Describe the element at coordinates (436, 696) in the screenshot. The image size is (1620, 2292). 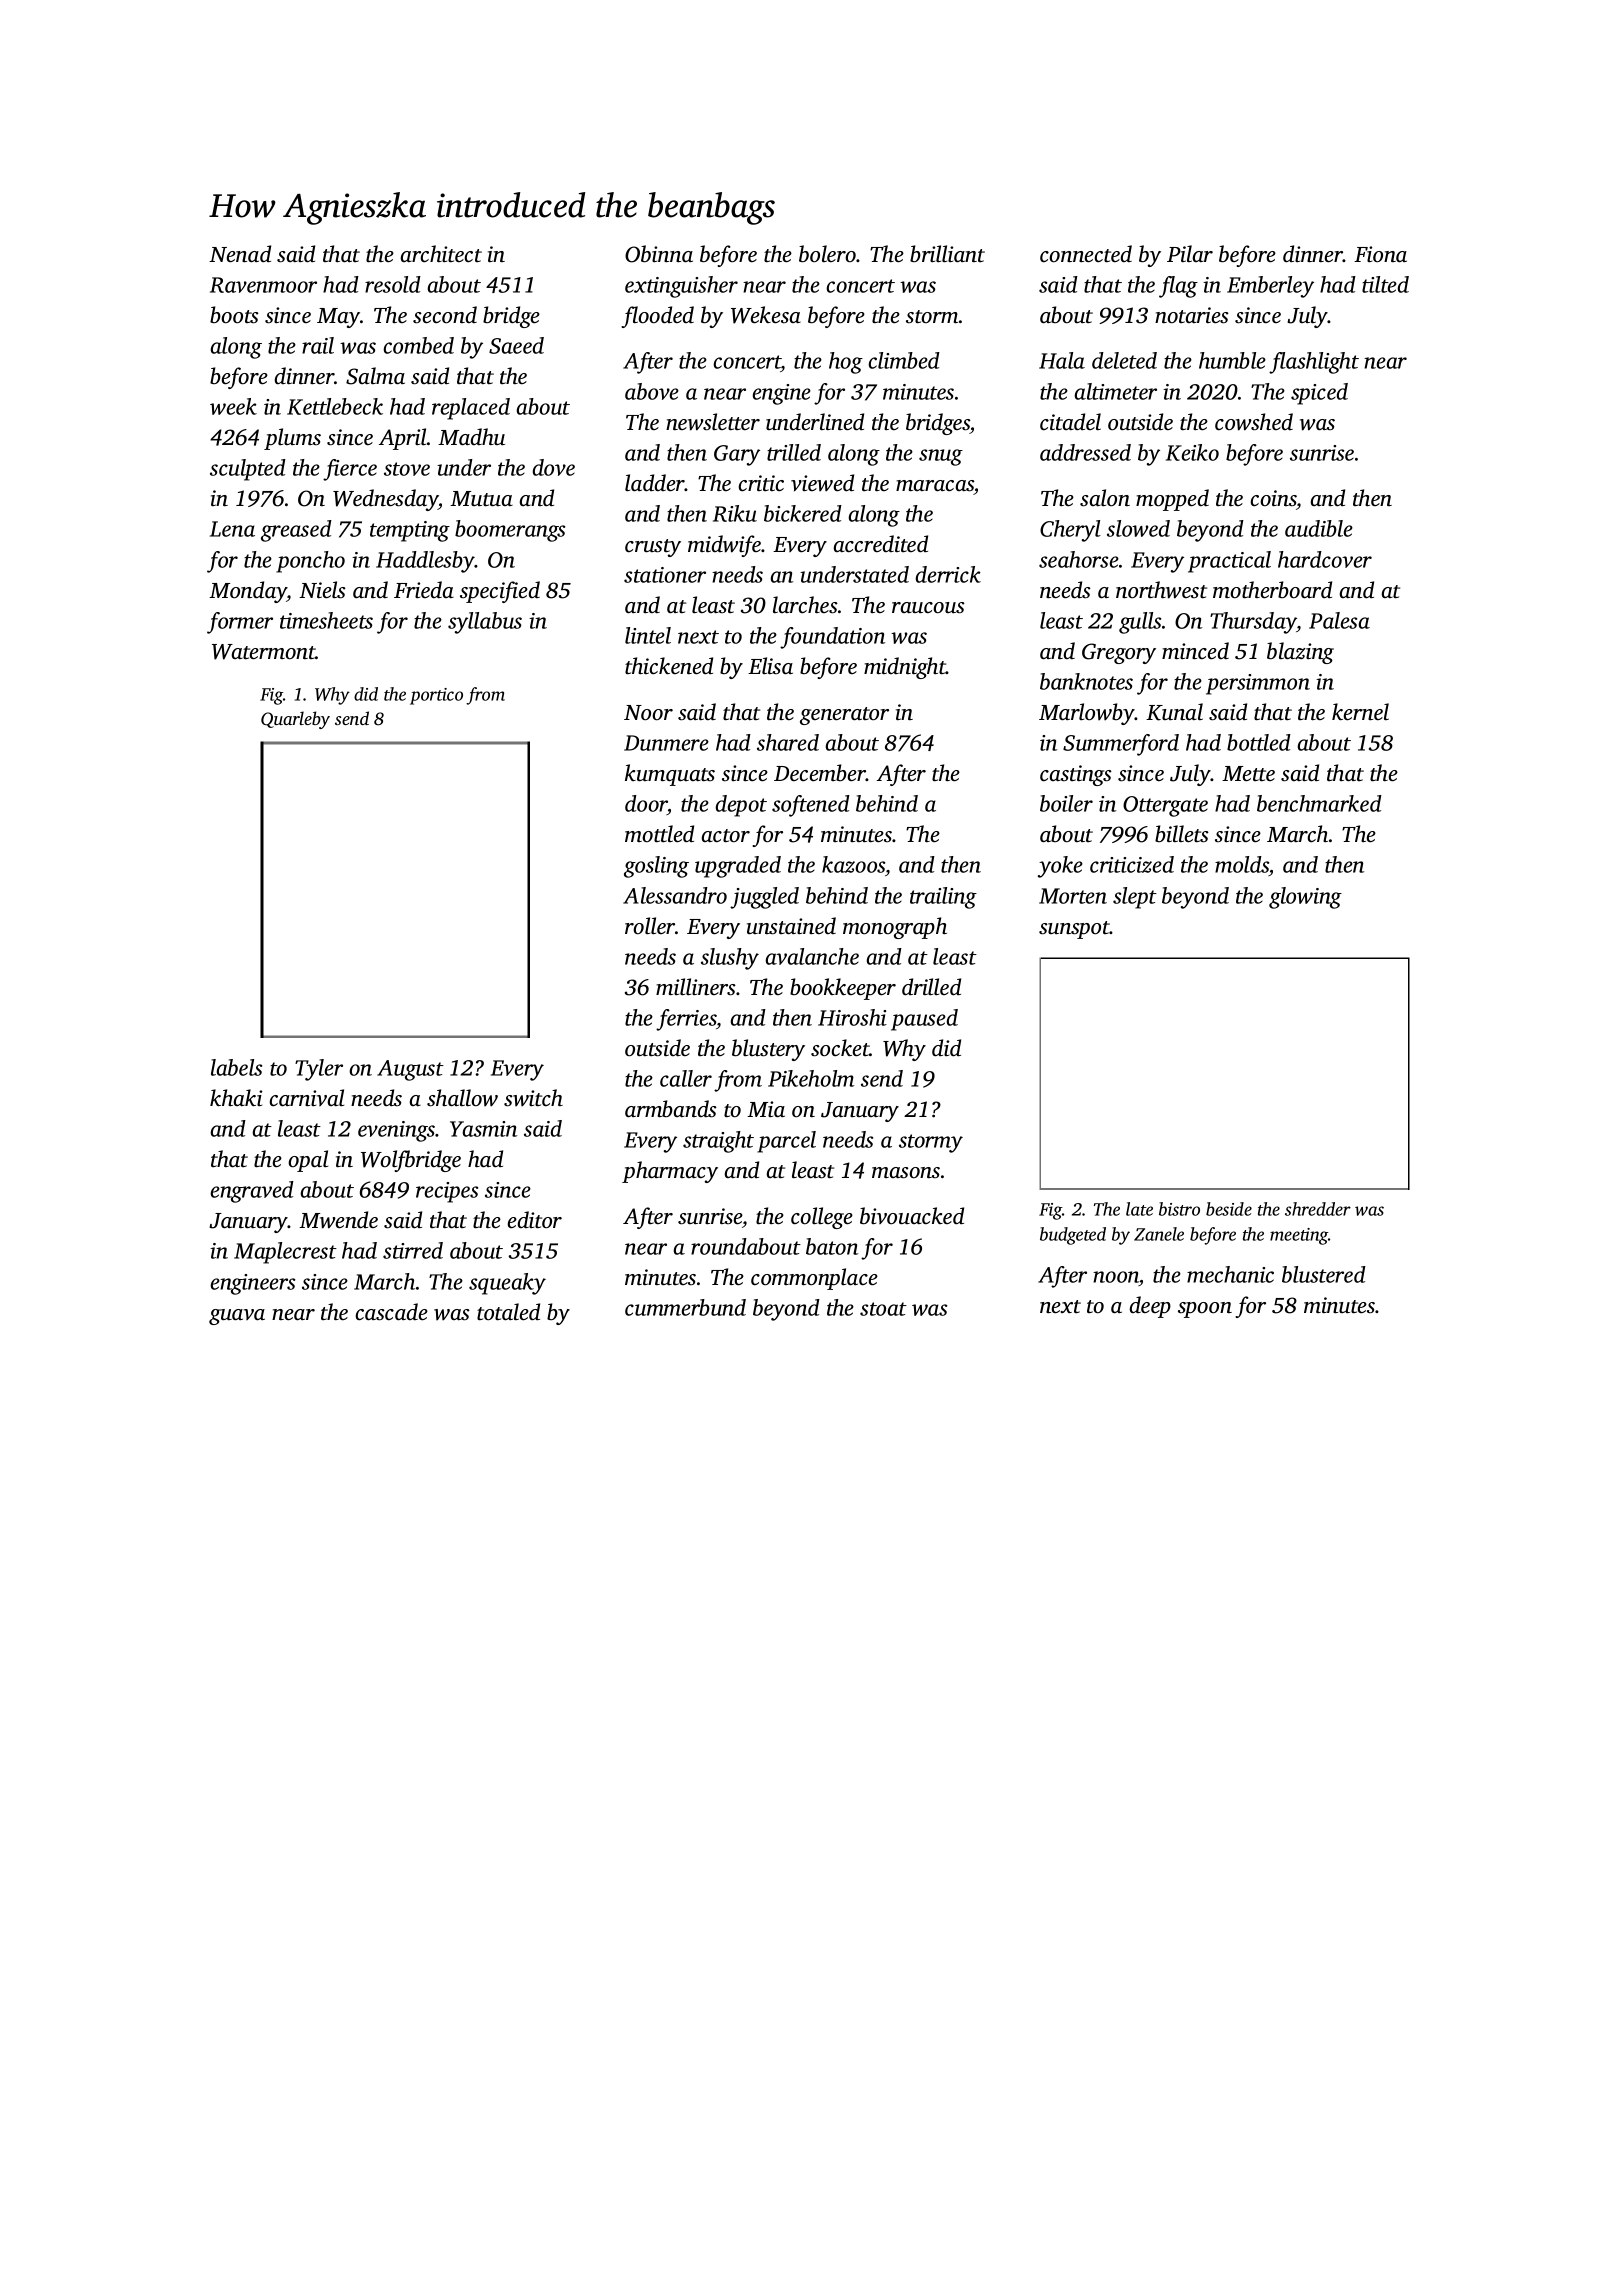
I see `portico` at that location.
